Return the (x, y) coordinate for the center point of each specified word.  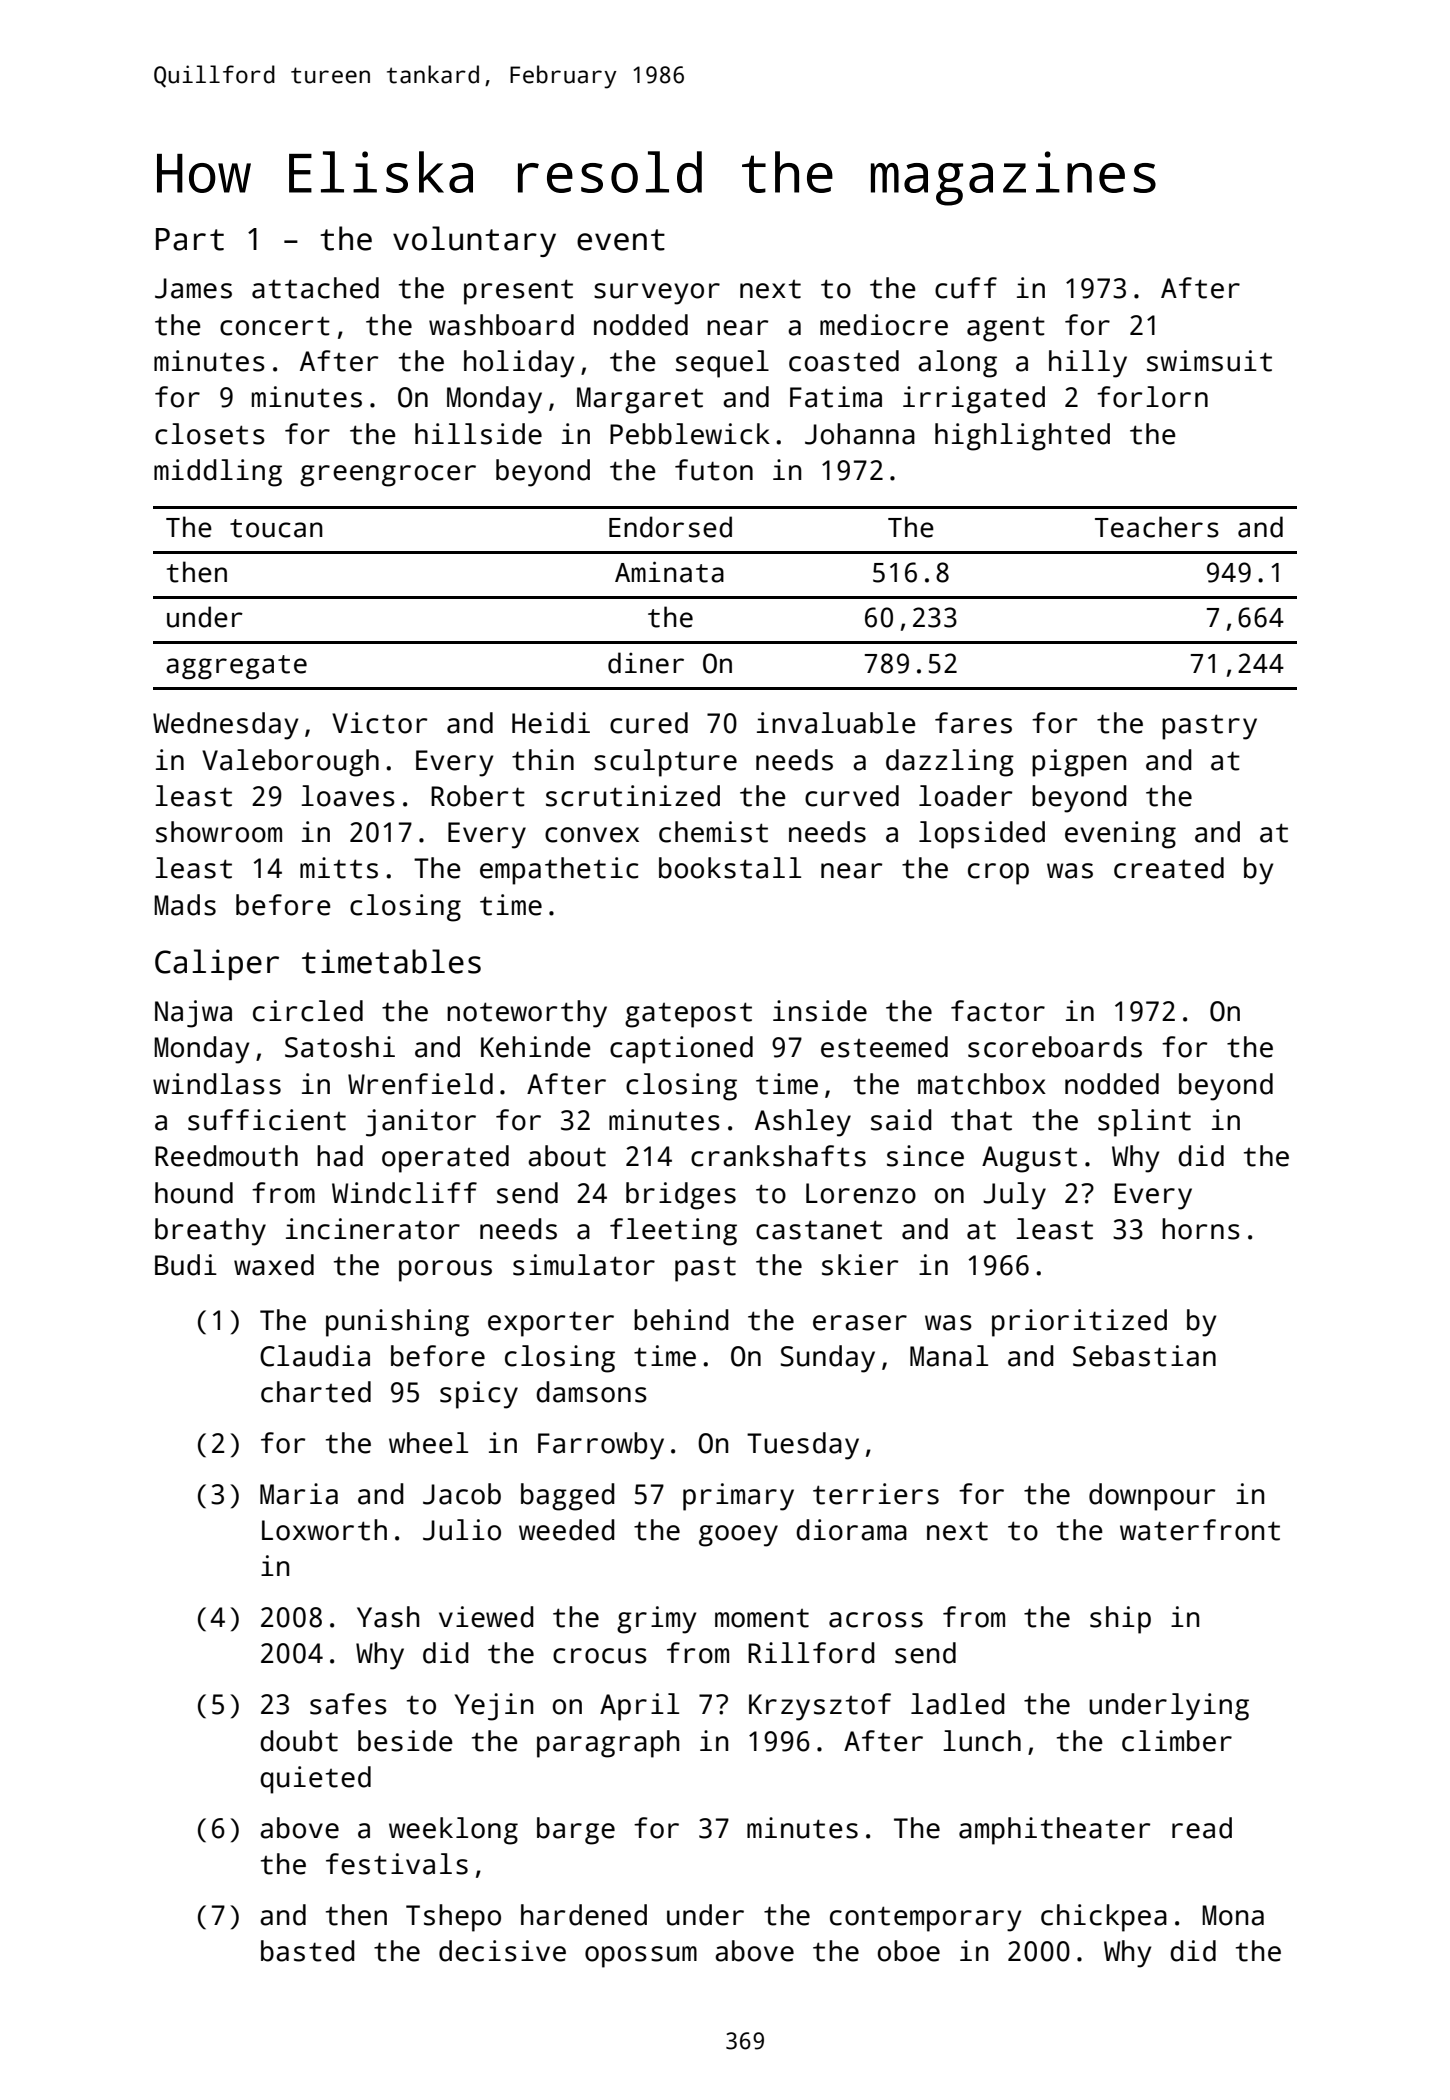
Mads (185, 905)
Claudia (315, 1356)
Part (190, 239)
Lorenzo (861, 1193)
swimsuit (1209, 361)
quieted (315, 1780)
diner (646, 663)
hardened (584, 1915)
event (621, 240)
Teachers (1157, 527)
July (1014, 1196)
